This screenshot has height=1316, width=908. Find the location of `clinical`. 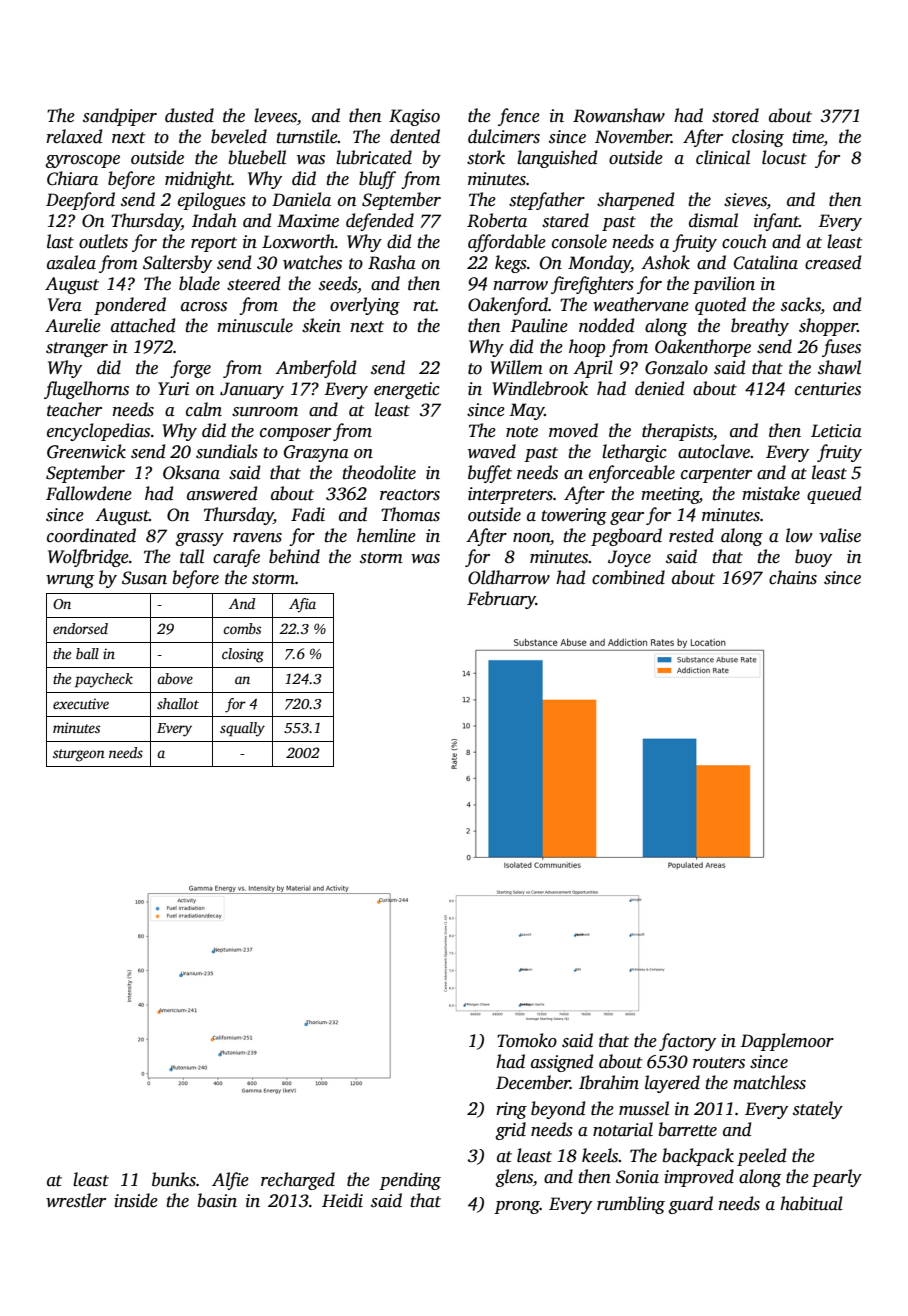

clinical is located at coordinates (723, 157).
